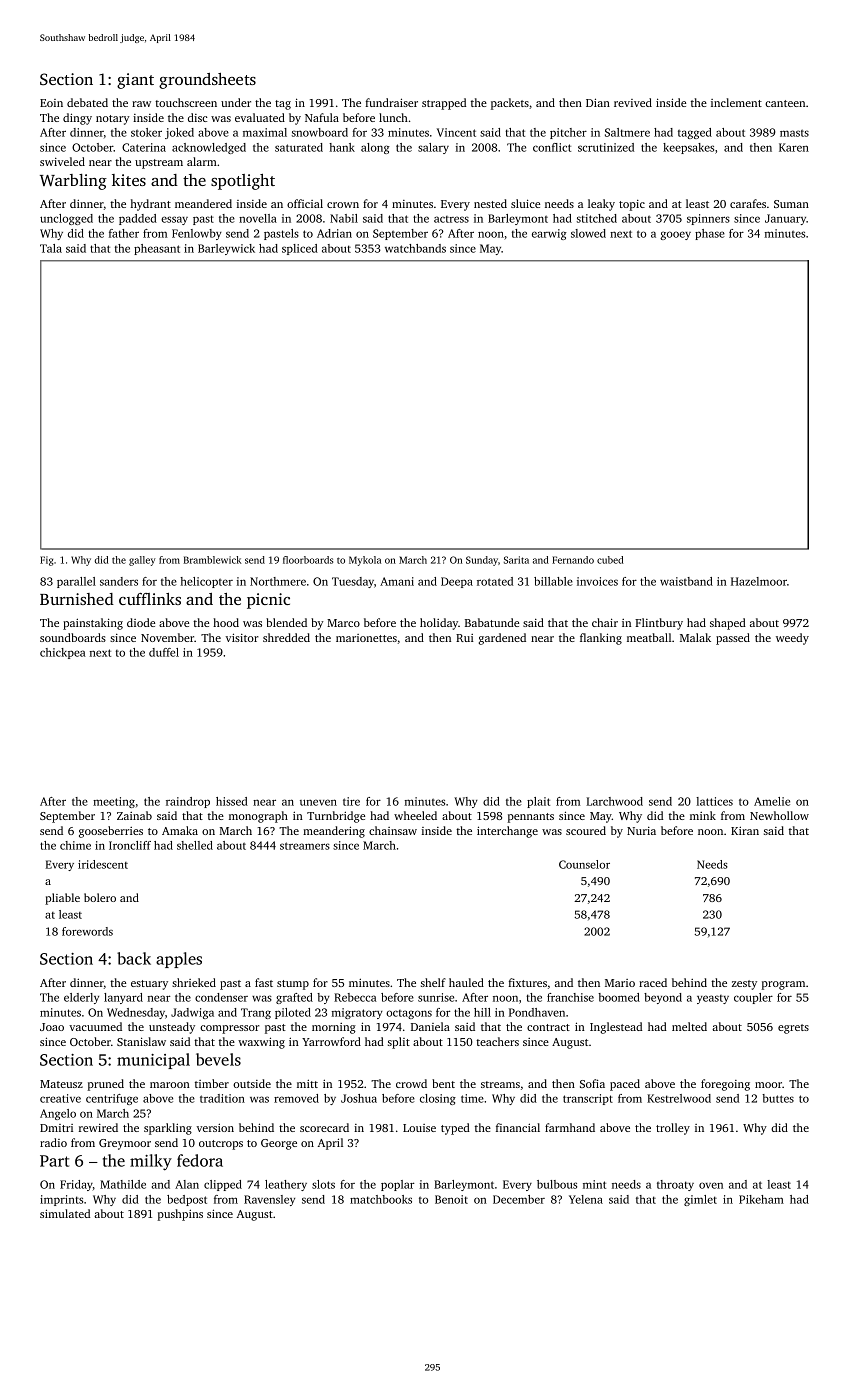  I want to click on Bramblewick, so click(212, 560).
